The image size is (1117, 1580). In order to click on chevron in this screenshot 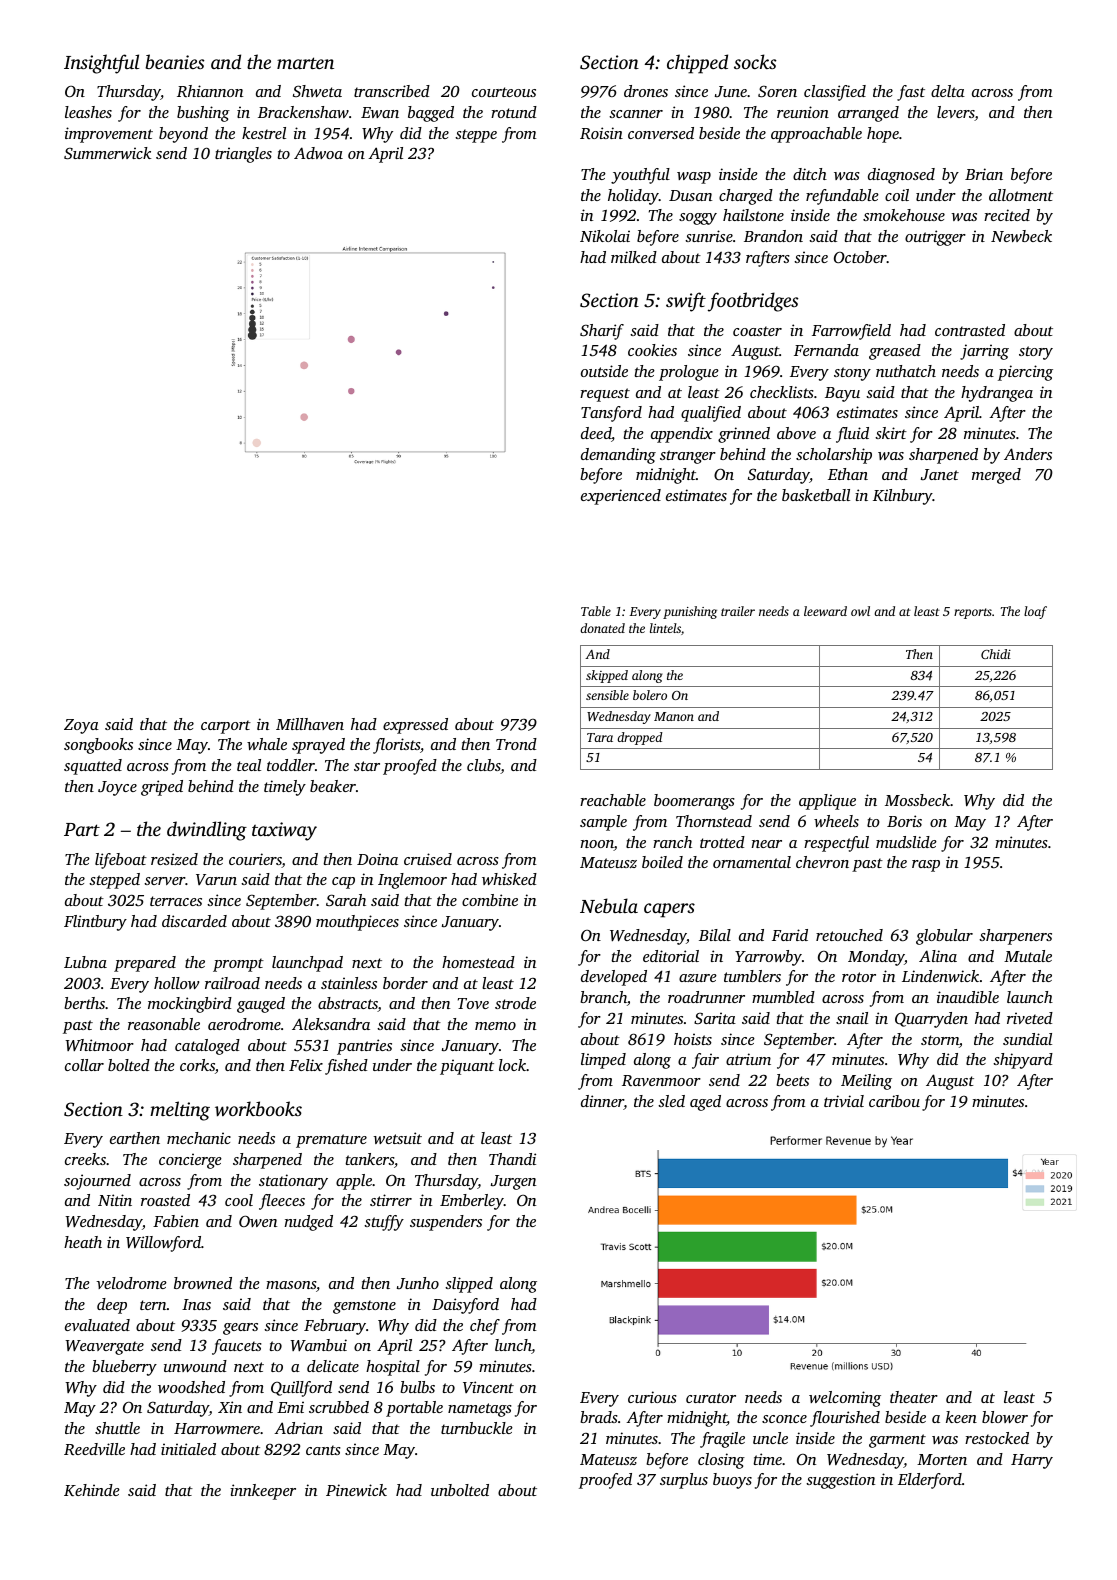, I will do `click(822, 862)`.
